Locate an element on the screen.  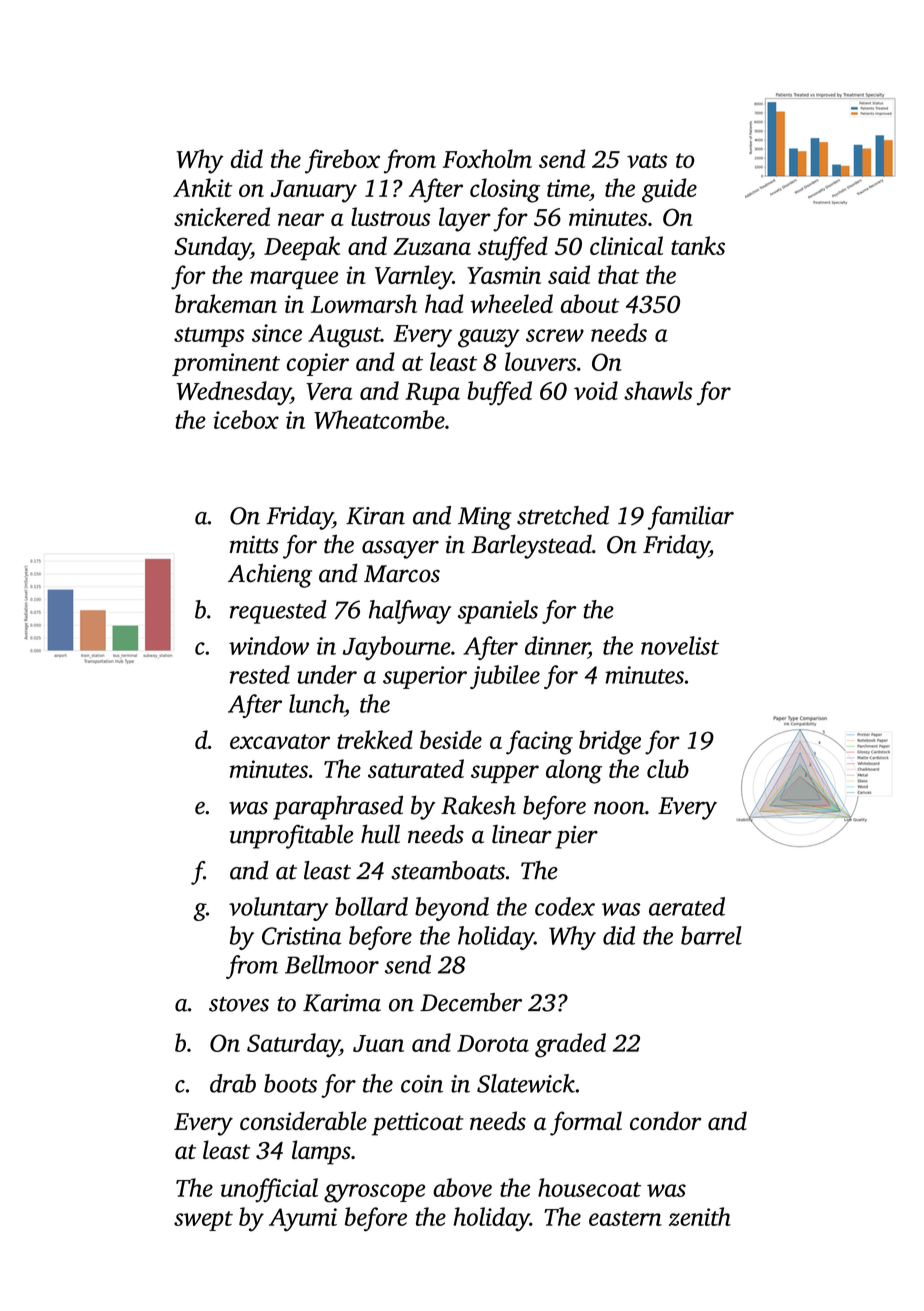
firebox is located at coordinates (342, 161).
